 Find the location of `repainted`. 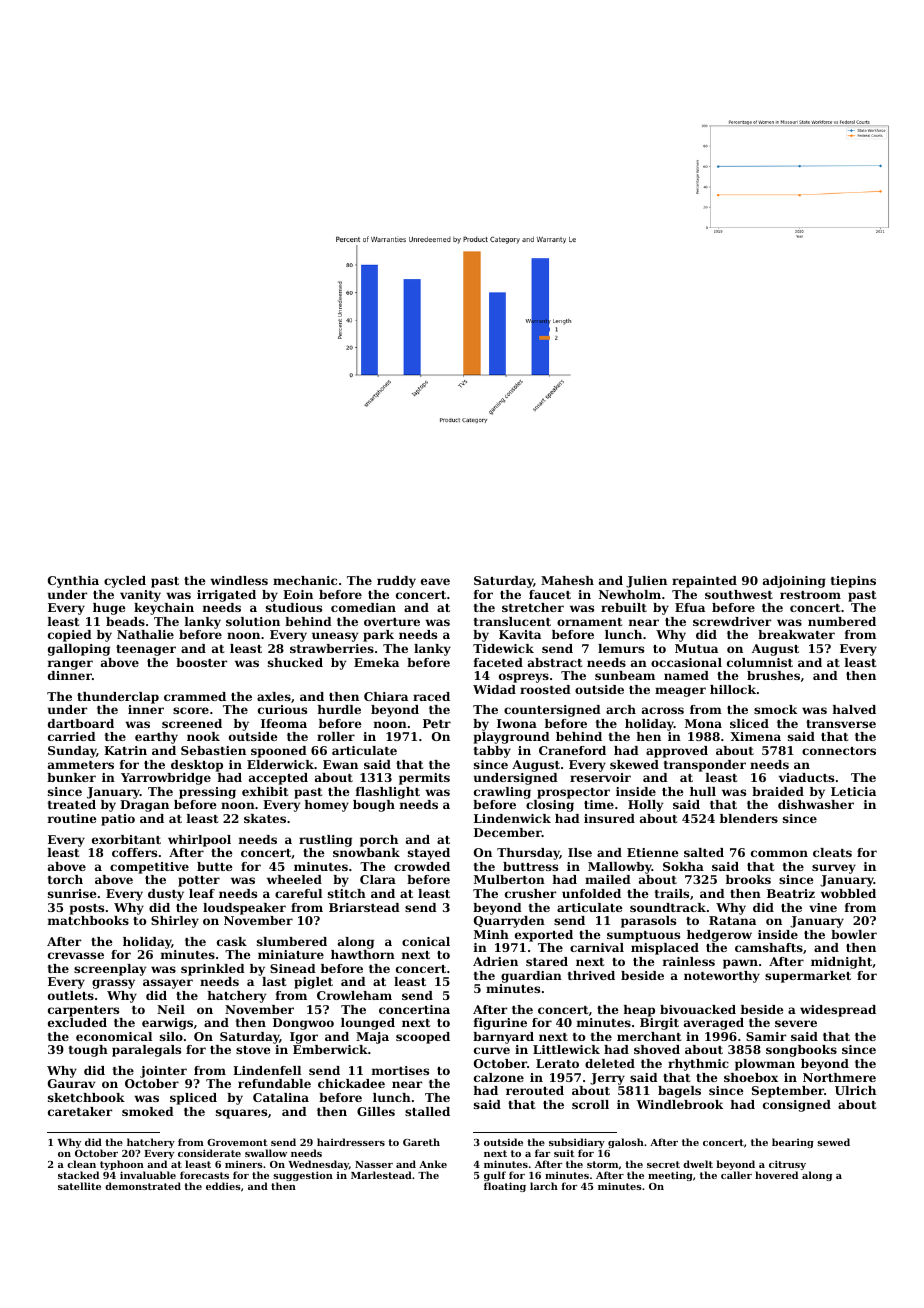

repainted is located at coordinates (704, 582).
